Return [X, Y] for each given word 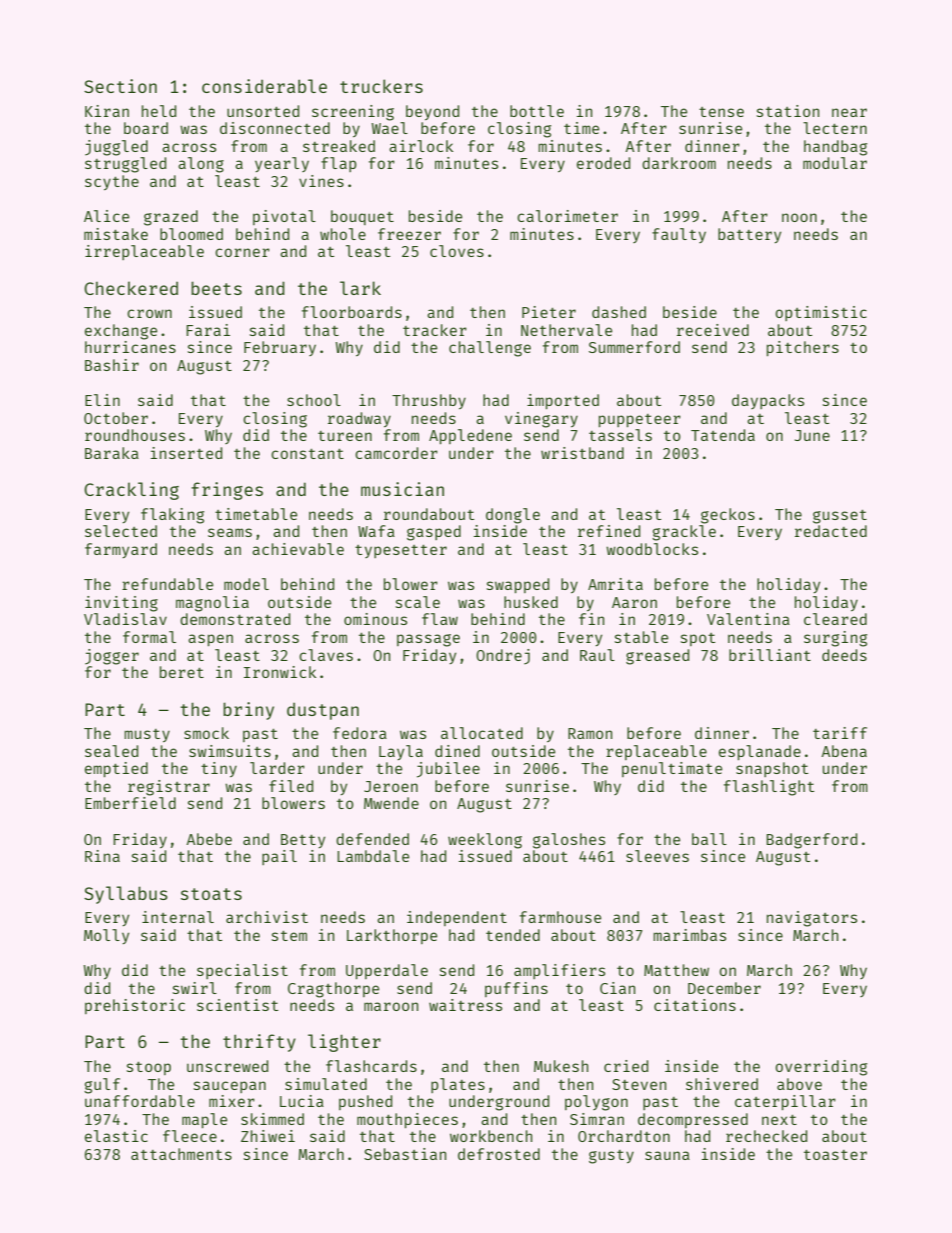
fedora [360, 733]
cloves [457, 251]
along [201, 165]
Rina [102, 856]
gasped [434, 533]
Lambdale [373, 856]
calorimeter [567, 216]
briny [248, 711]
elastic [116, 1136]
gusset [840, 517]
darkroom [679, 163]
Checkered [131, 288]
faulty [679, 235]
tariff [840, 733]
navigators [812, 919]
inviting [121, 604]
